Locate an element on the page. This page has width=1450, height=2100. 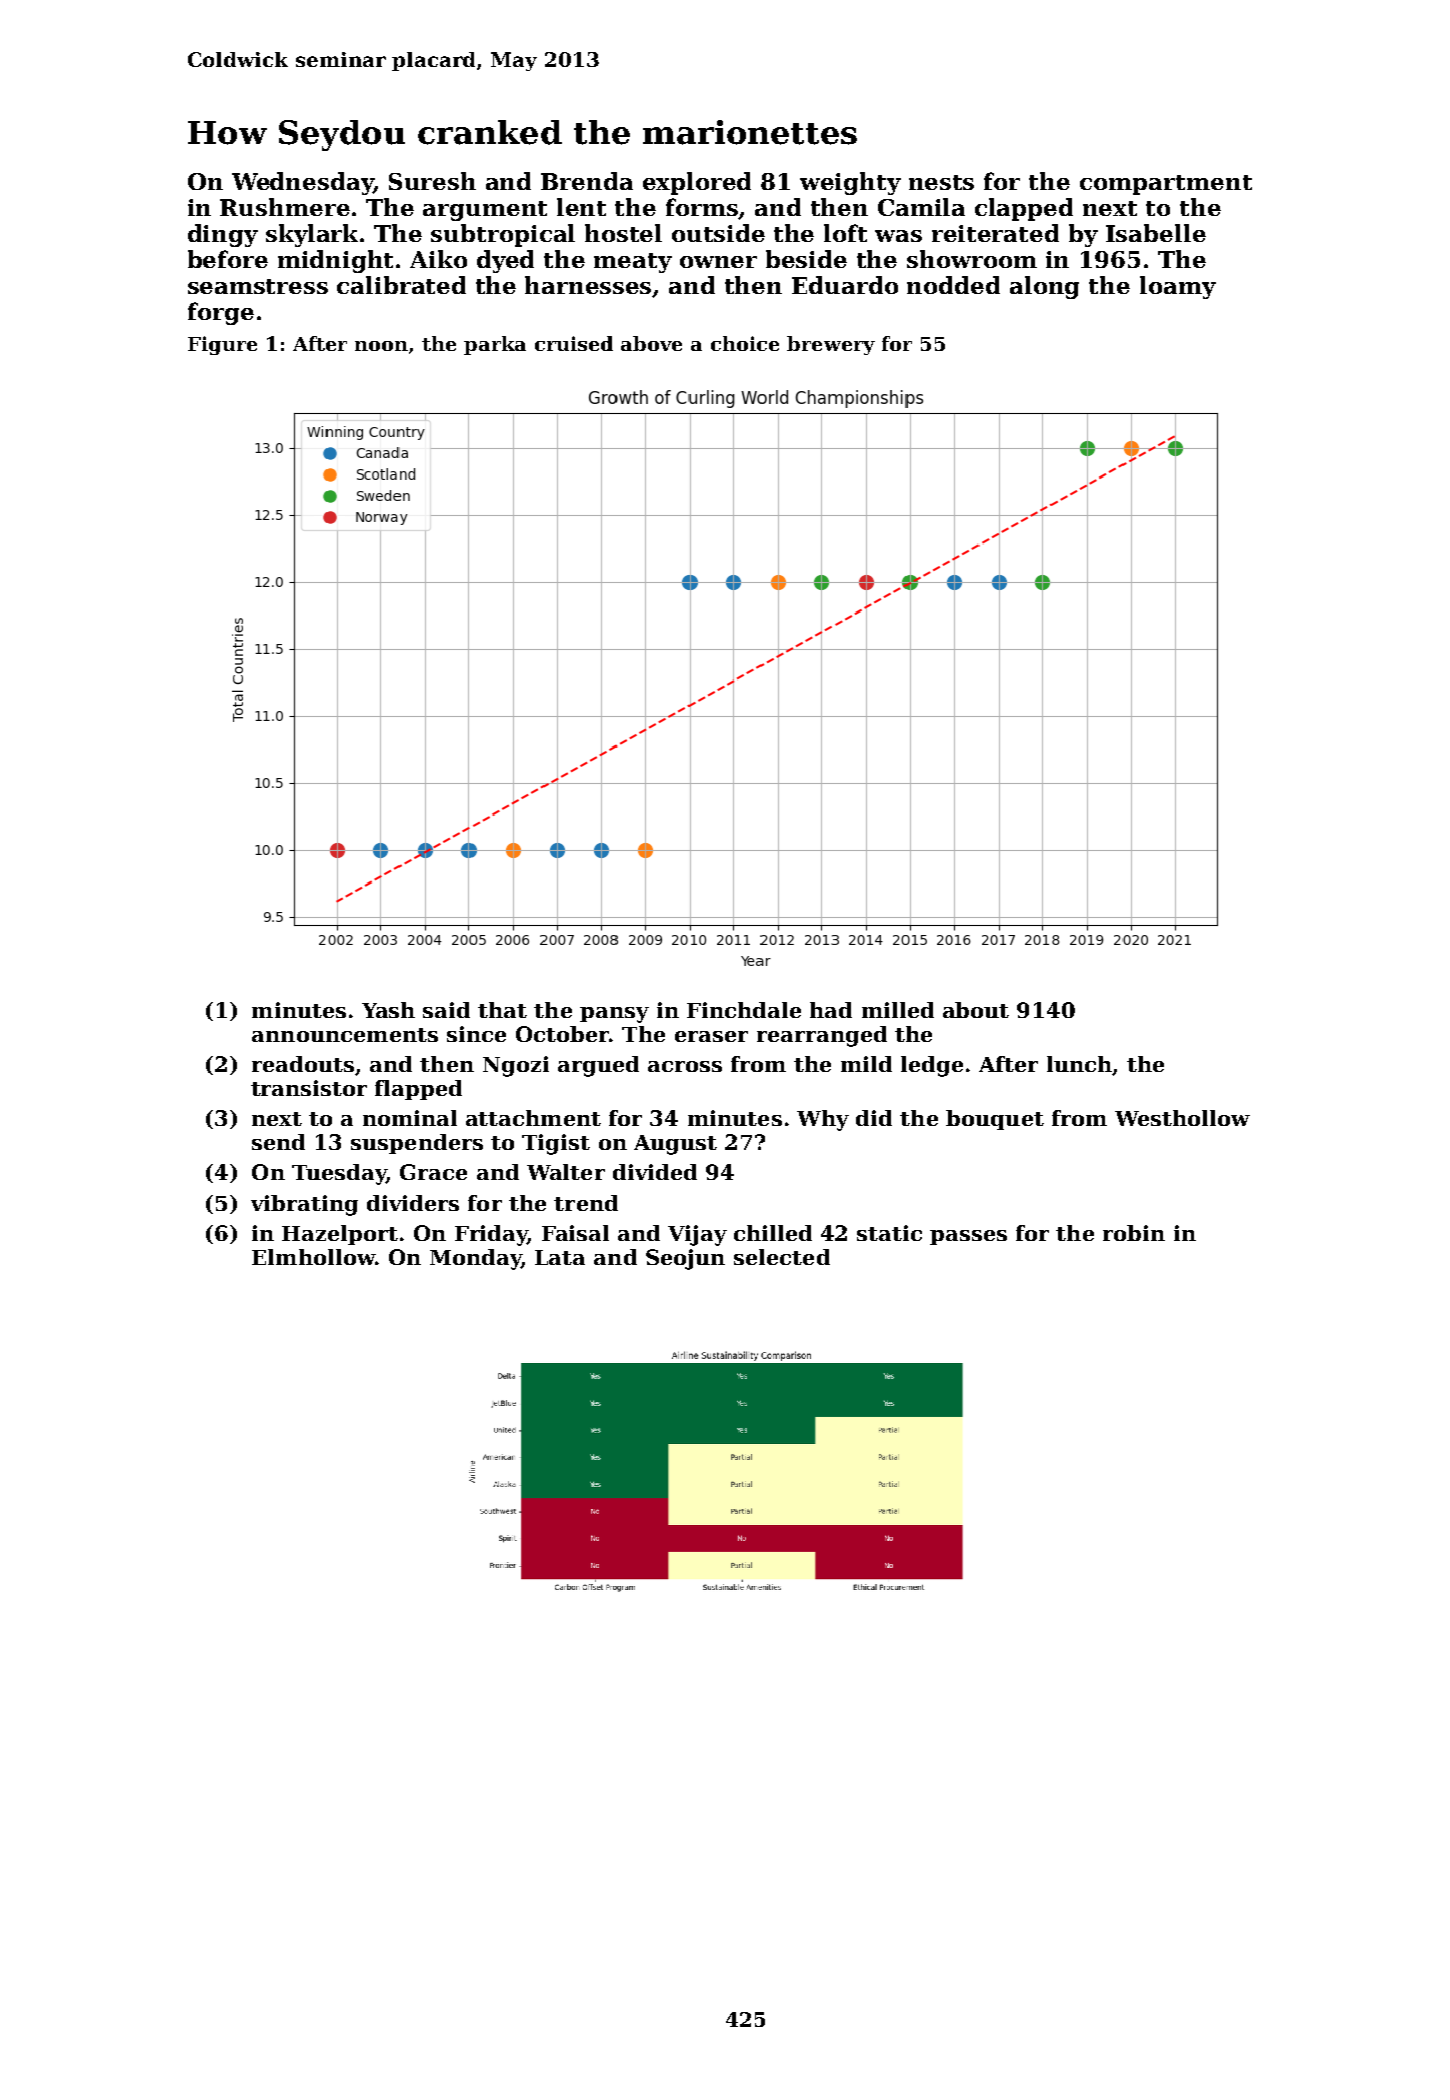
loamy is located at coordinates (1178, 287).
